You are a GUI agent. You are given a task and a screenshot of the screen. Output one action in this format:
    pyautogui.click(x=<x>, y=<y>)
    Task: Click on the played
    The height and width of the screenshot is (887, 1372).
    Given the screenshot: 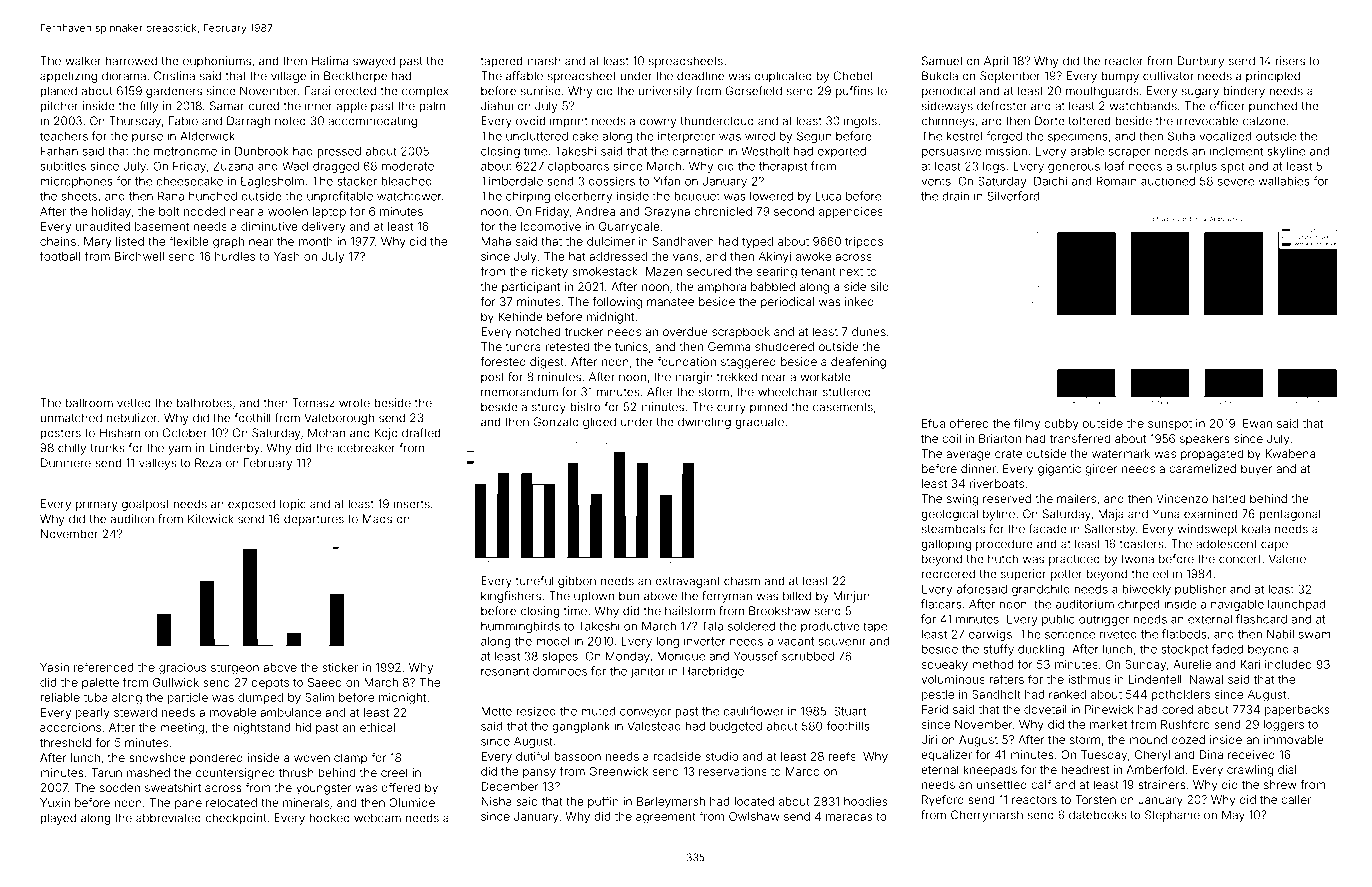 What is the action you would take?
    pyautogui.click(x=58, y=819)
